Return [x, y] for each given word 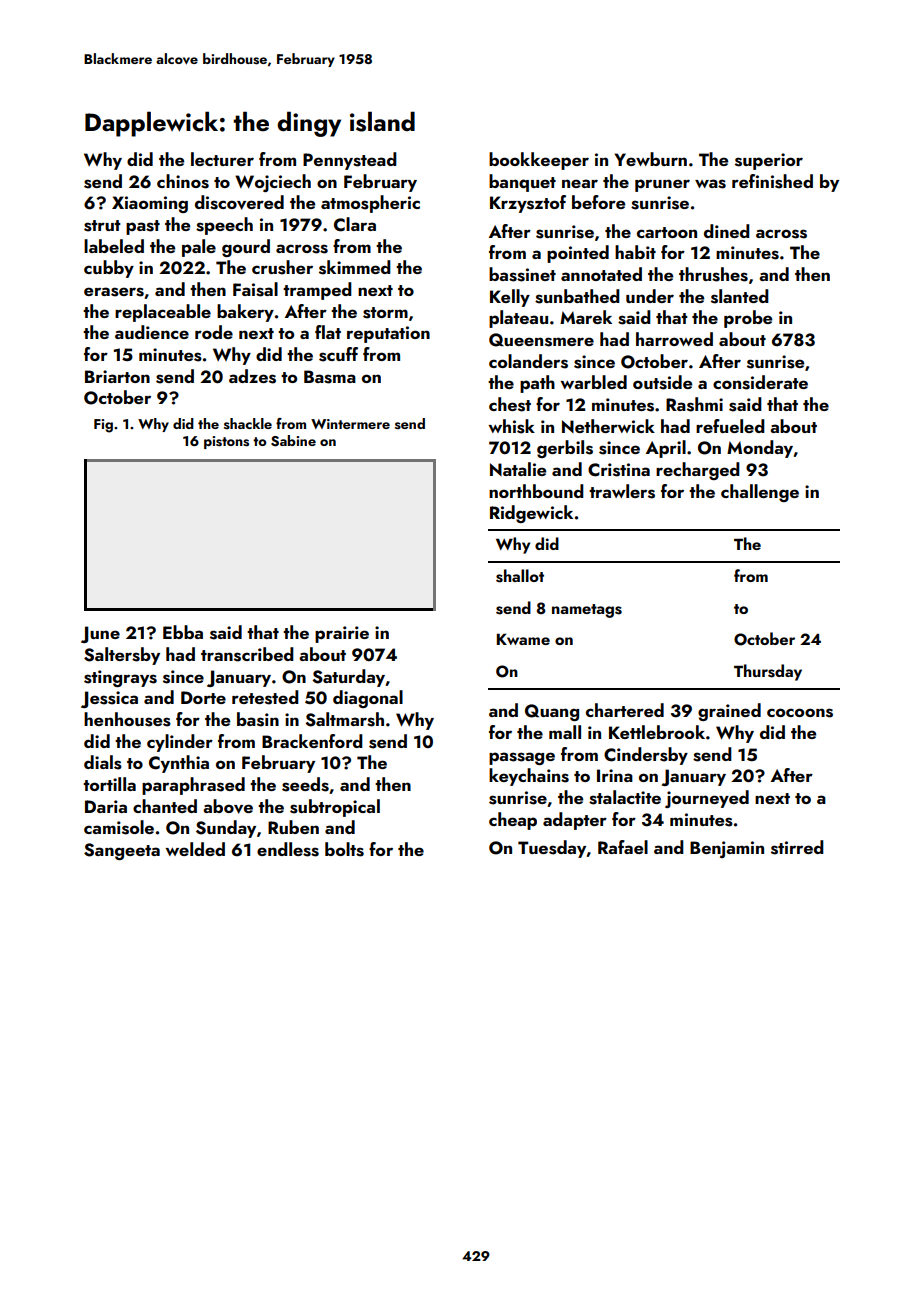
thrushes [713, 274]
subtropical [335, 808]
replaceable [163, 313]
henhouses [127, 719]
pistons [226, 442]
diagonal [368, 699]
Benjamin [727, 849]
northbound [536, 491]
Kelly [510, 298]
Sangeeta [122, 851]
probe [748, 319]
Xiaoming [150, 204]
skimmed [355, 267]
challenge [760, 493]
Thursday [768, 672]
